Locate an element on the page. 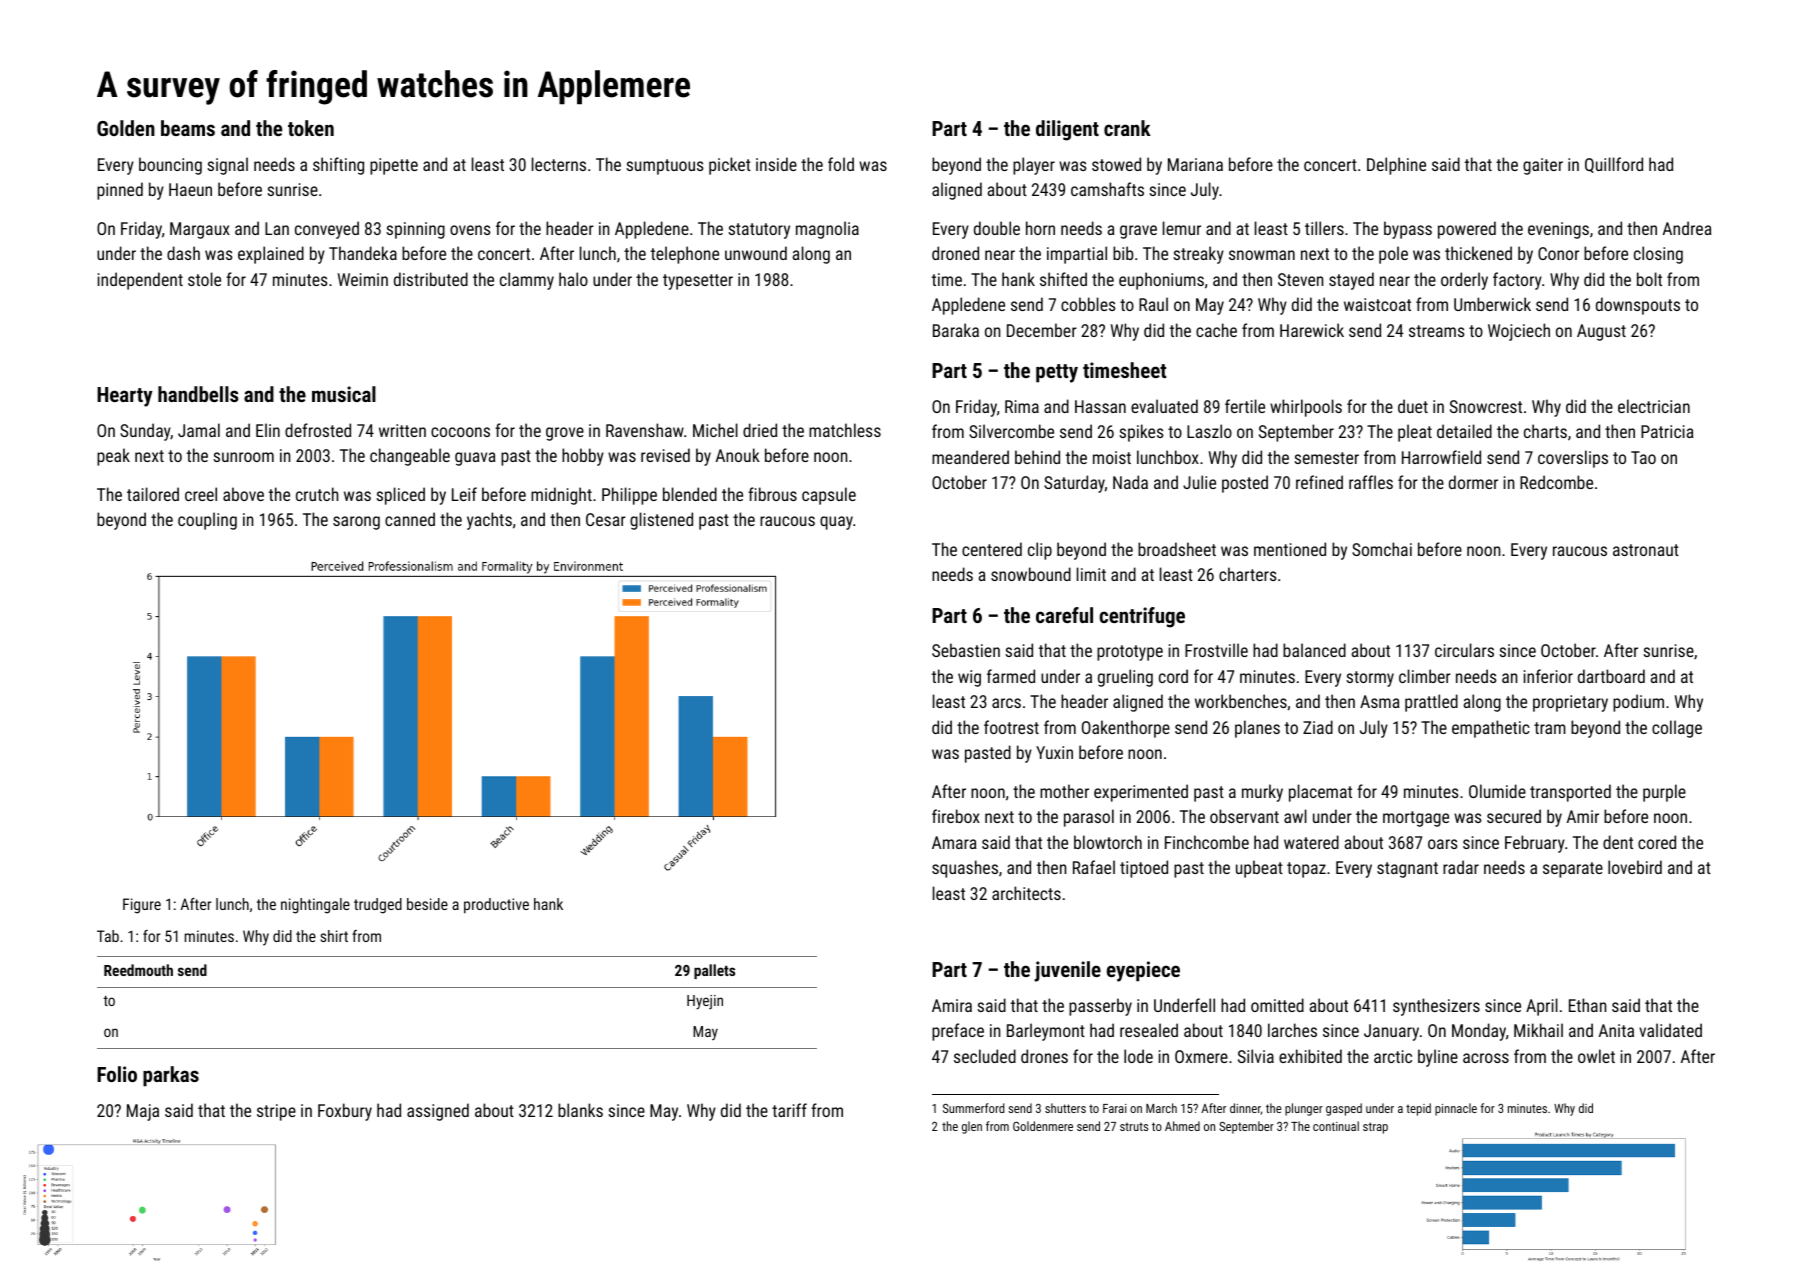 The width and height of the document is (1820, 1287). beside is located at coordinates (427, 904).
